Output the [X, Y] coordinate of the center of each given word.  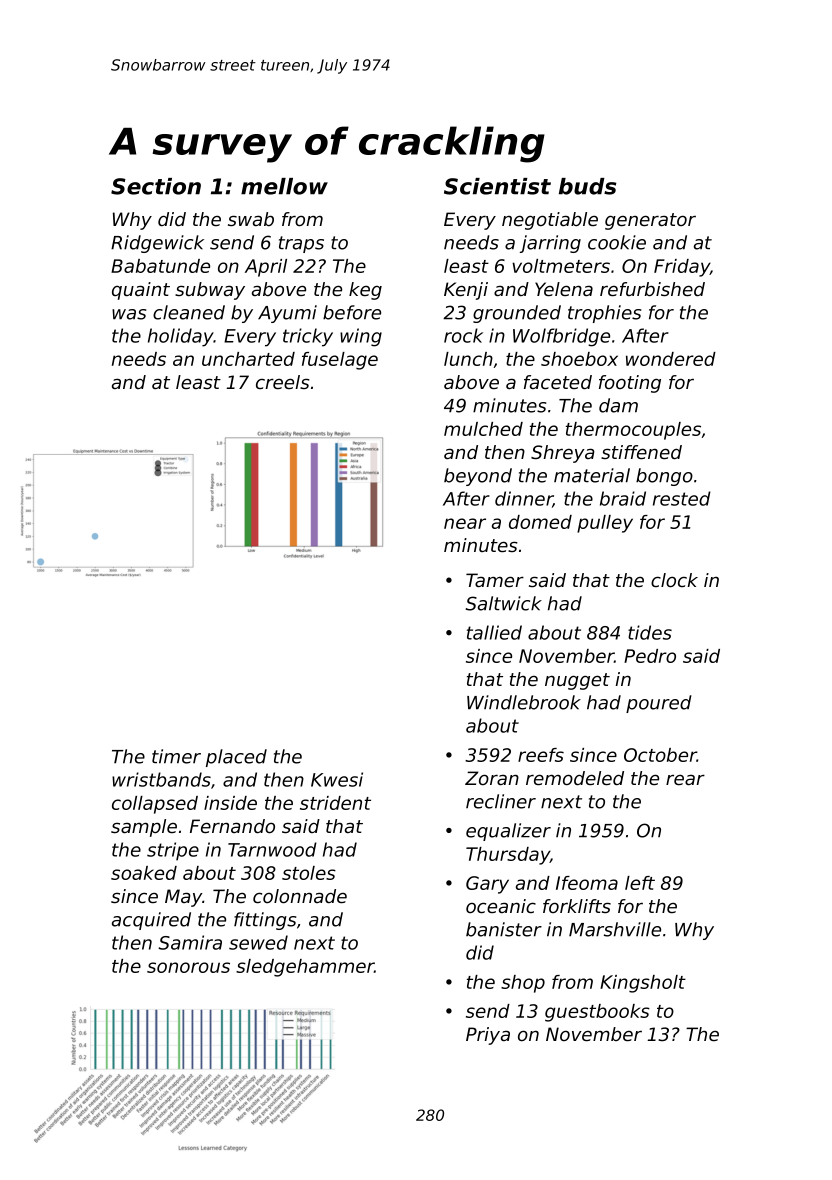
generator [650, 221]
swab [251, 219]
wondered [671, 359]
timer [176, 756]
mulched [483, 429]
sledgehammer [305, 968]
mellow [284, 186]
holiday [181, 337]
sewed [258, 942]
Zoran [492, 778]
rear [685, 779]
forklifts [577, 906]
